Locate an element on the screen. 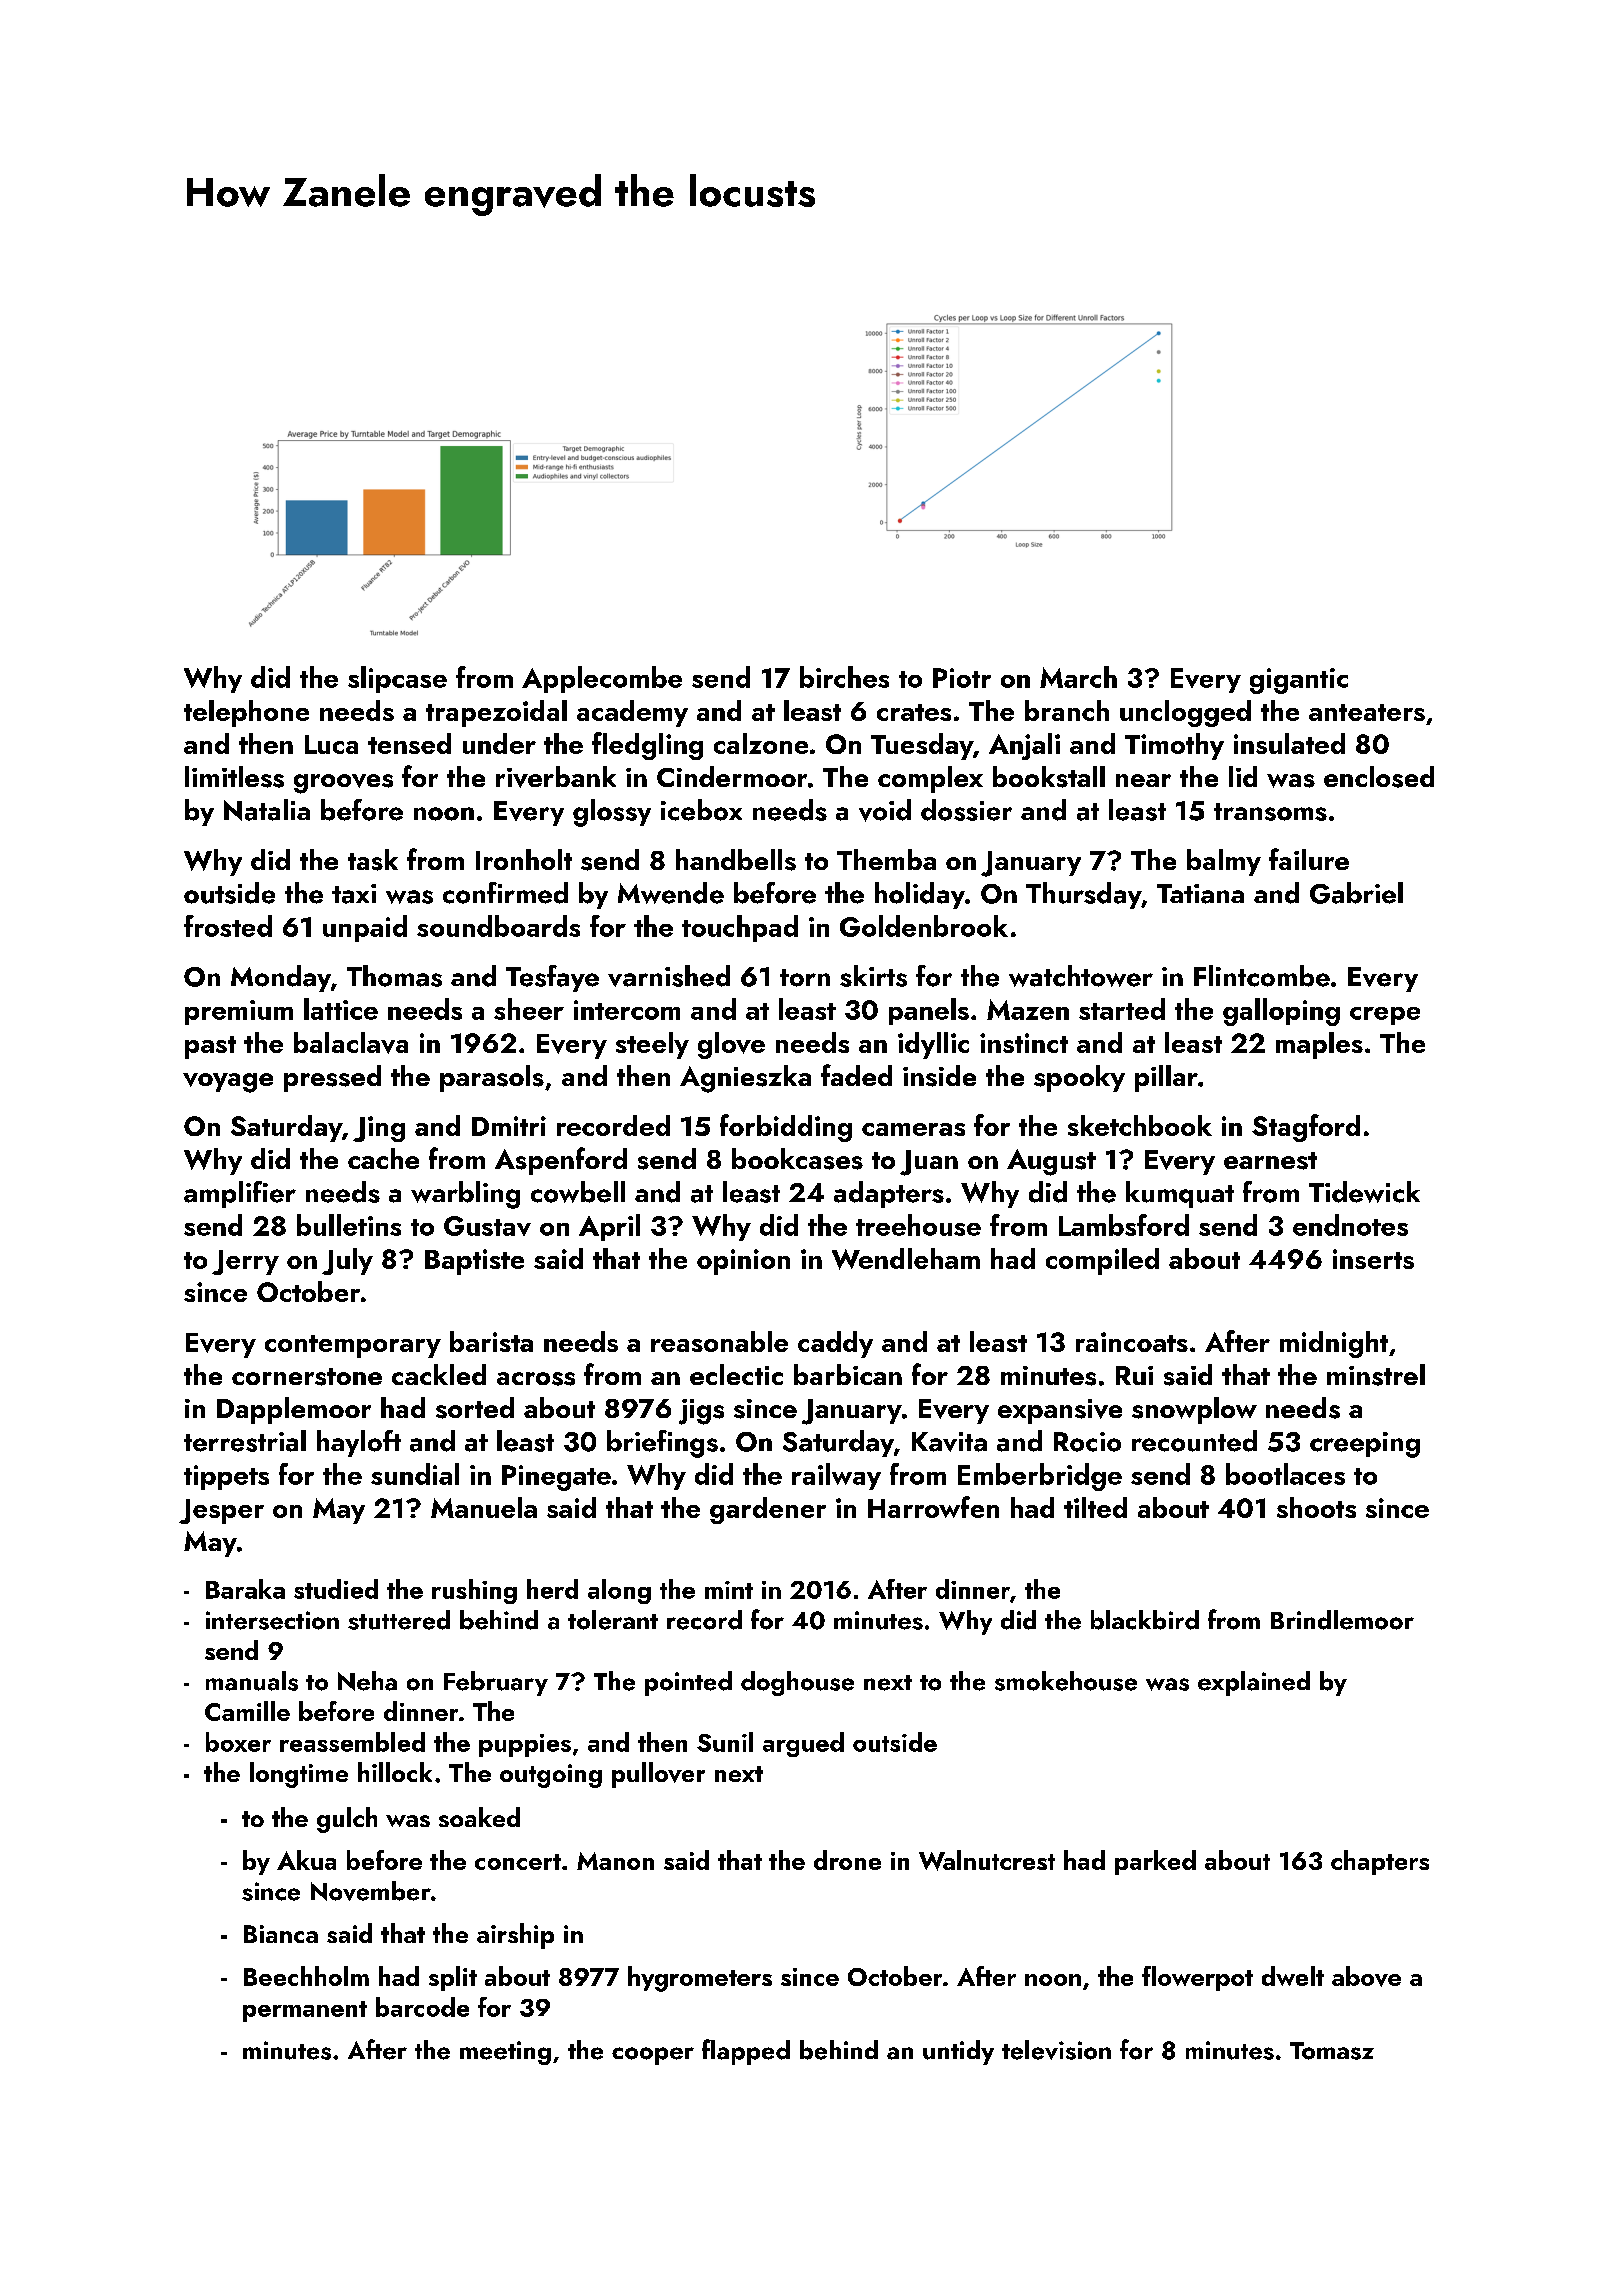 The image size is (1620, 2292). tippets is located at coordinates (226, 1477).
